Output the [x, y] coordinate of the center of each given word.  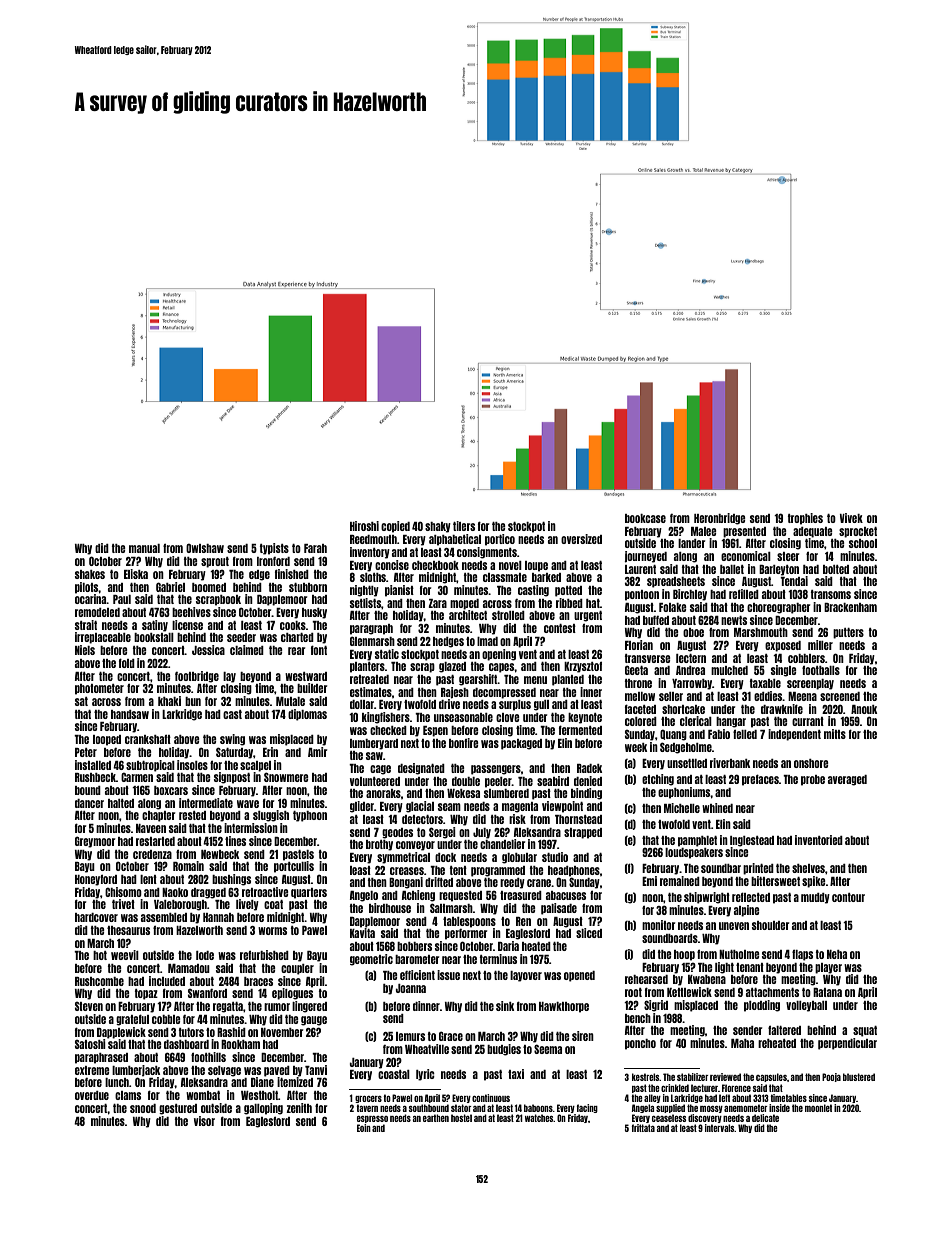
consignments [487, 553]
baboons [538, 1108]
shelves [808, 868]
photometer [99, 689]
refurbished [264, 955]
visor [204, 1121]
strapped [583, 833]
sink [505, 1006]
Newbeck [220, 854]
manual [144, 548]
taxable [765, 683]
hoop [684, 955]
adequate [813, 532]
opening [499, 655]
